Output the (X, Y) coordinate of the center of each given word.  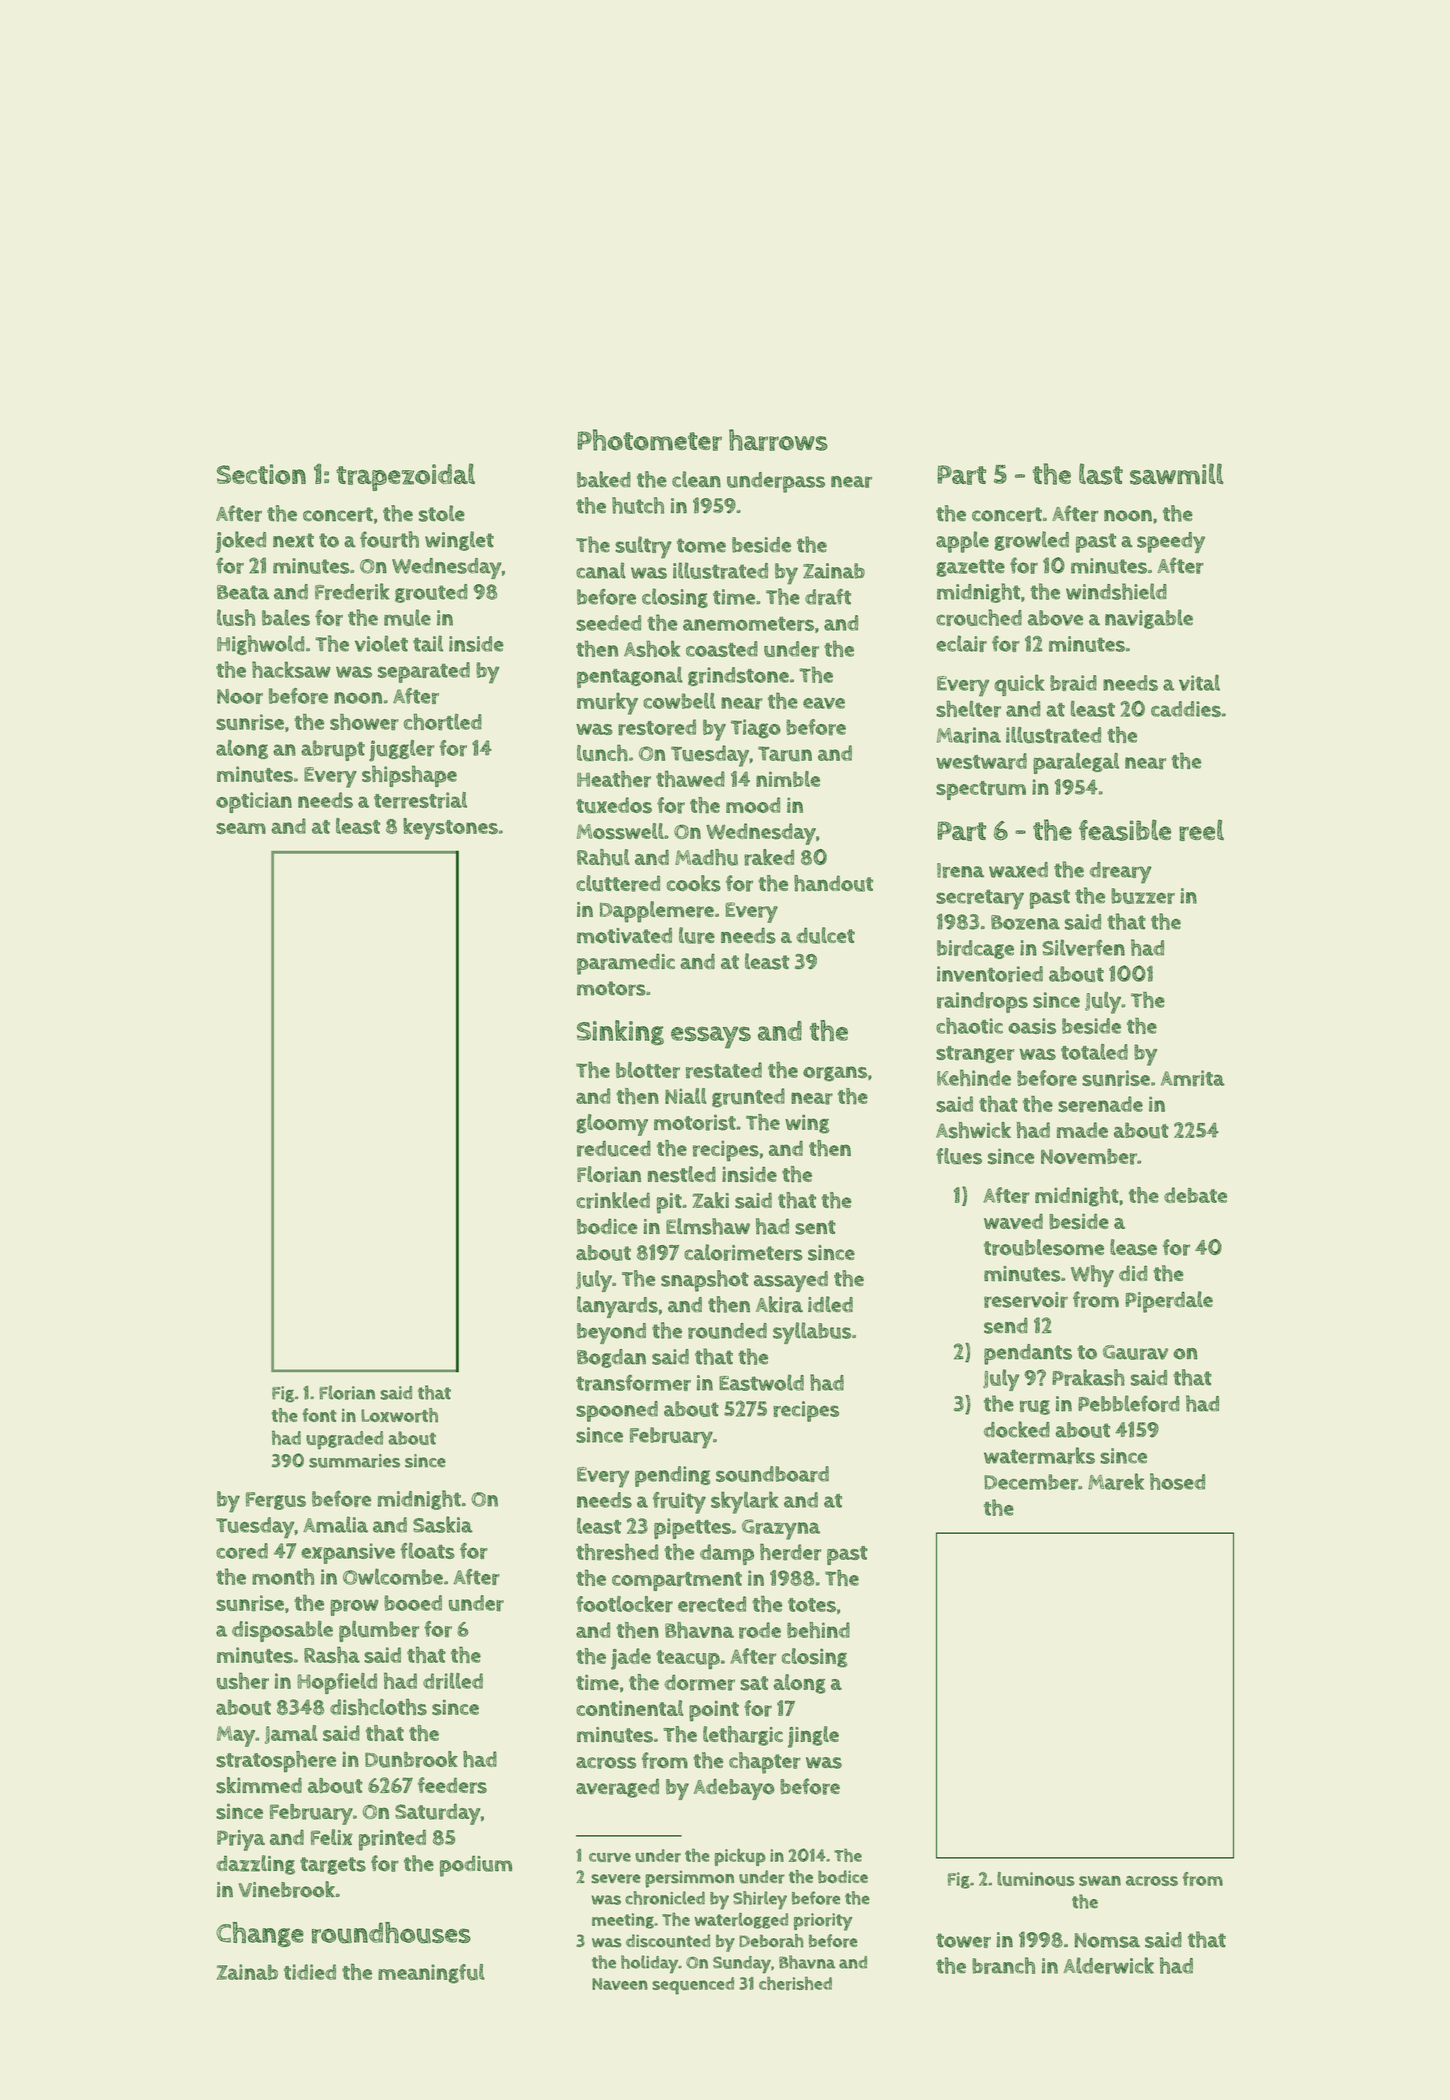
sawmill (1177, 474)
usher (243, 1681)
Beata (243, 592)
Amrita (1193, 1078)
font (319, 1415)
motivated (624, 935)
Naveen (620, 1984)
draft (828, 597)
